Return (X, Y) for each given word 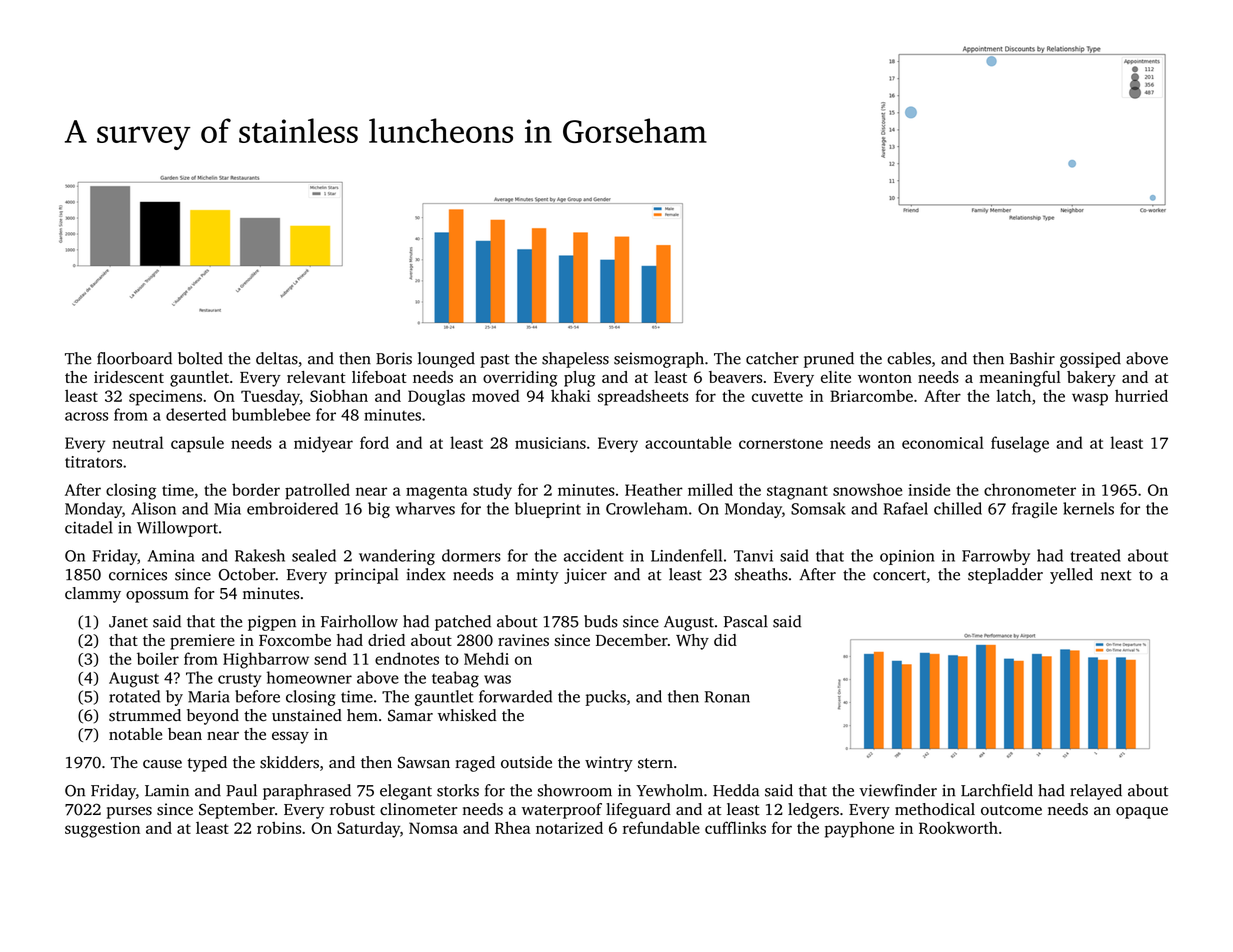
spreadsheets (643, 397)
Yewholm (669, 790)
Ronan (727, 697)
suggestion (102, 830)
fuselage (1020, 444)
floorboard (134, 358)
